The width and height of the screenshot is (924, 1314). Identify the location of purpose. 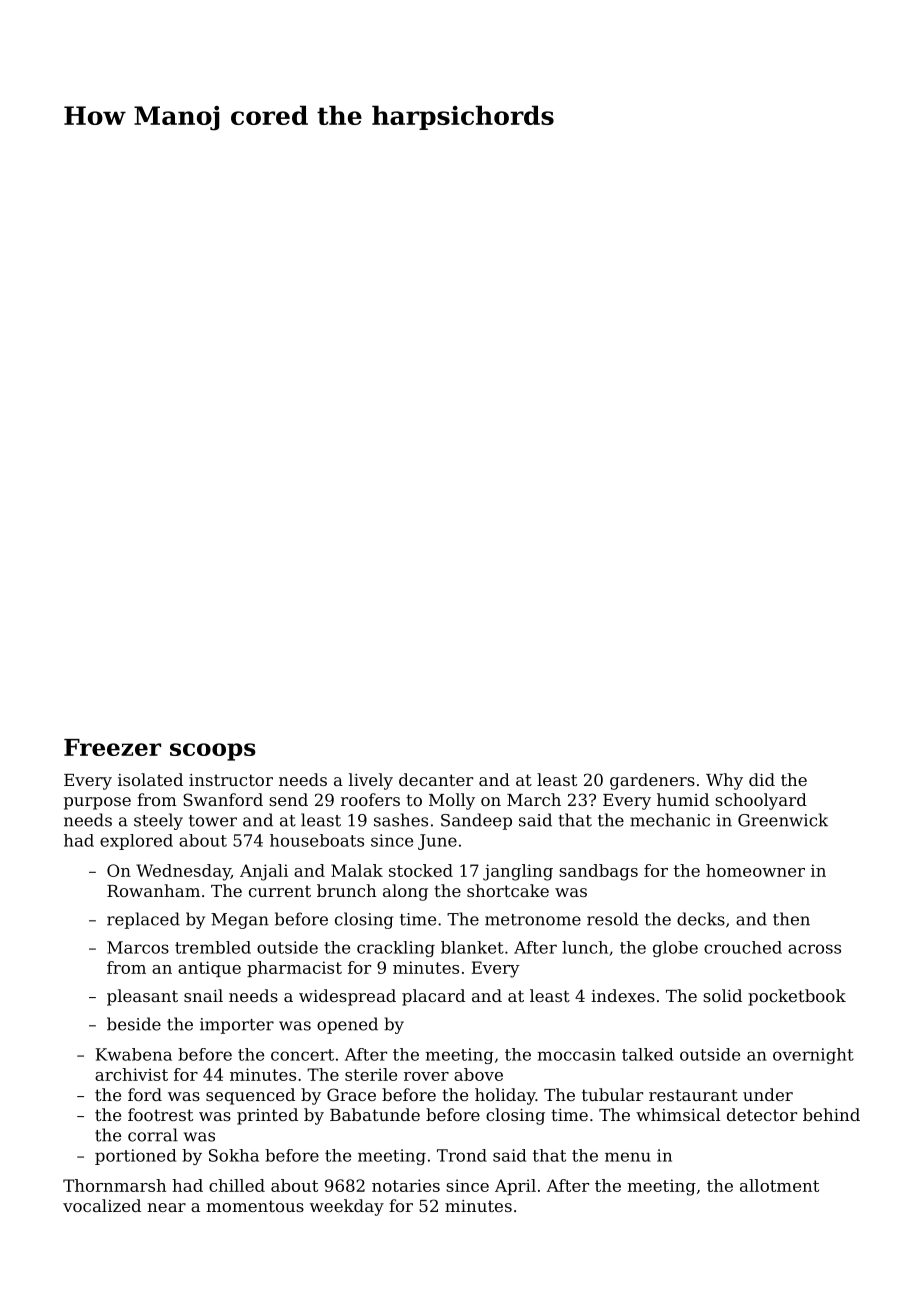
(97, 803).
